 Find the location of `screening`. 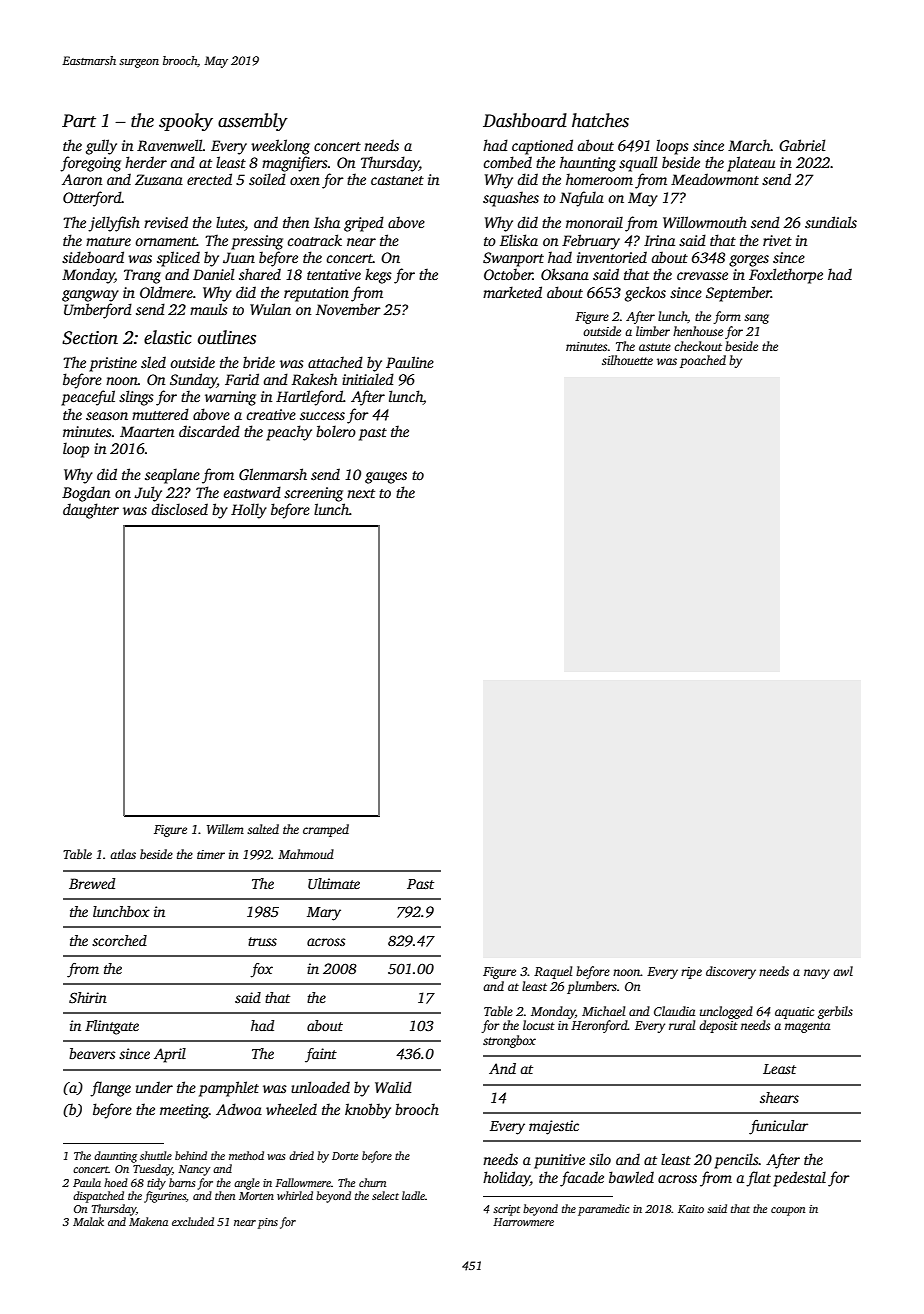

screening is located at coordinates (313, 494).
